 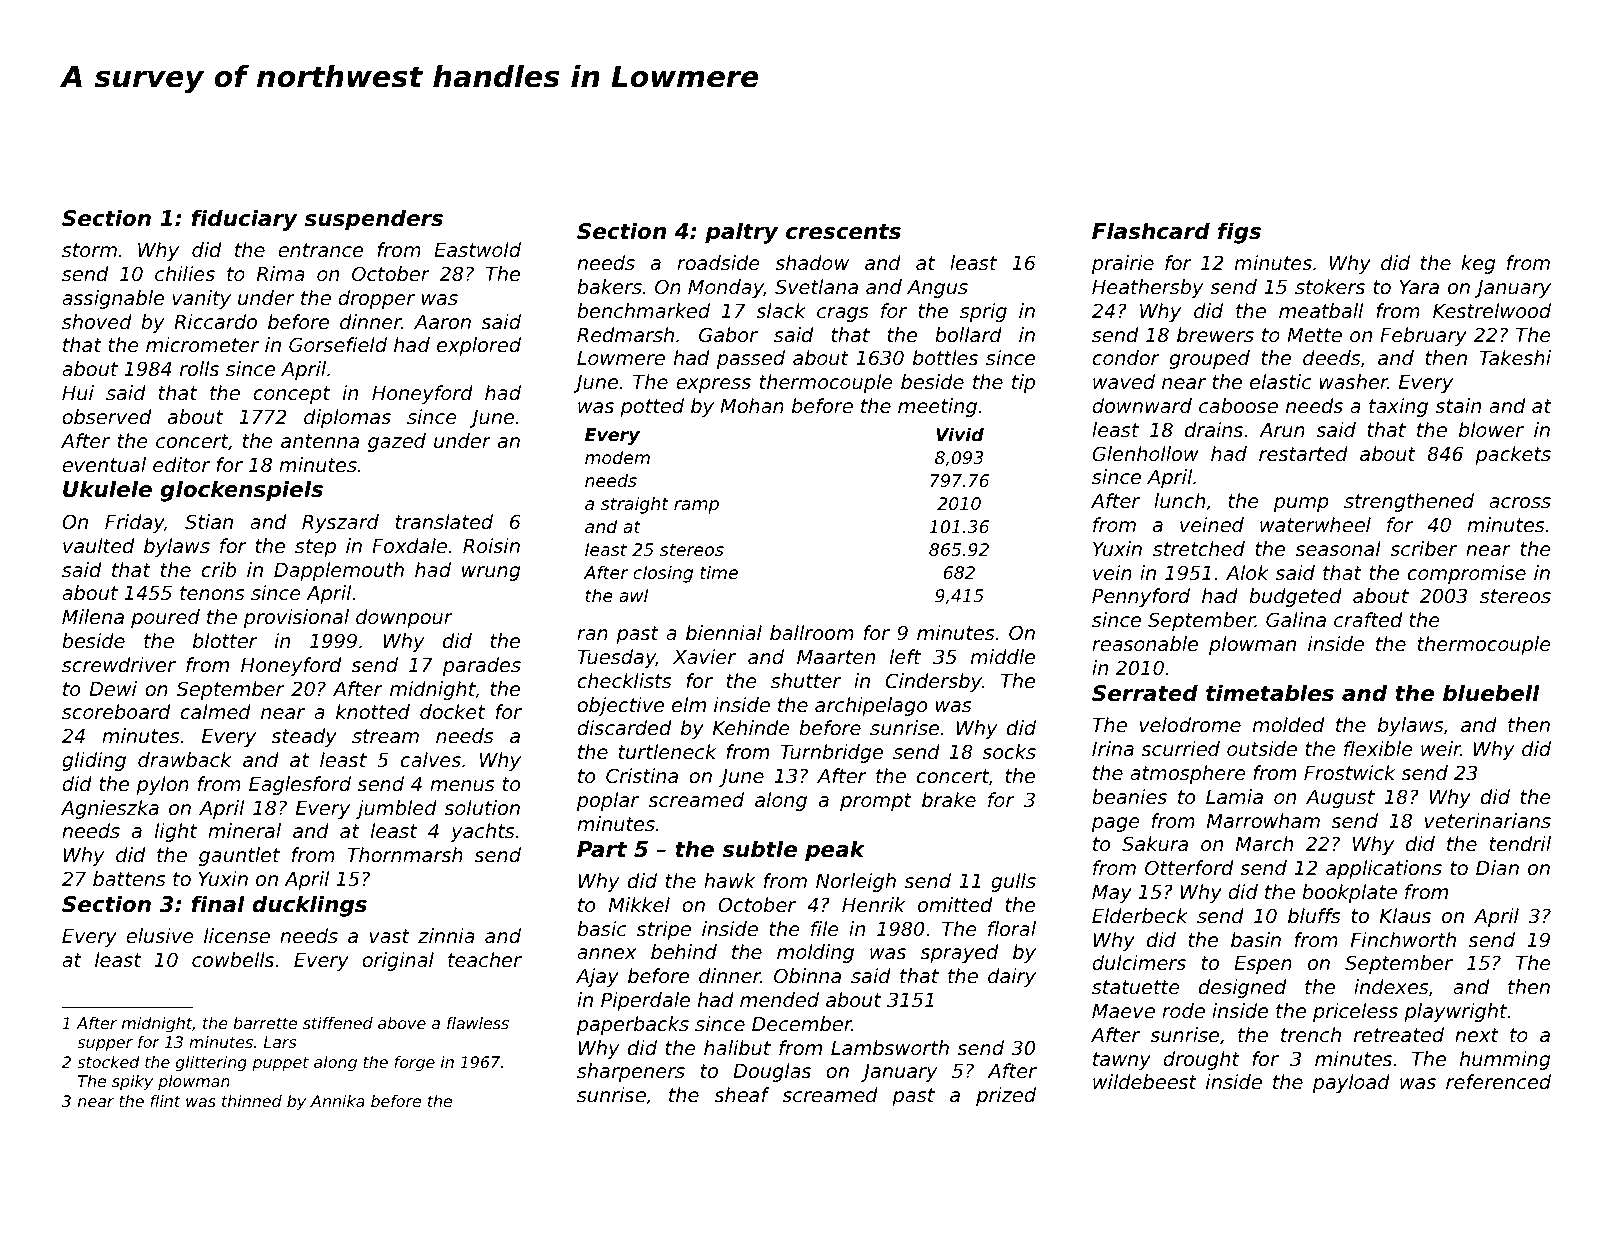 What do you see at coordinates (1315, 524) in the page?
I see `waterwheel` at bounding box center [1315, 524].
